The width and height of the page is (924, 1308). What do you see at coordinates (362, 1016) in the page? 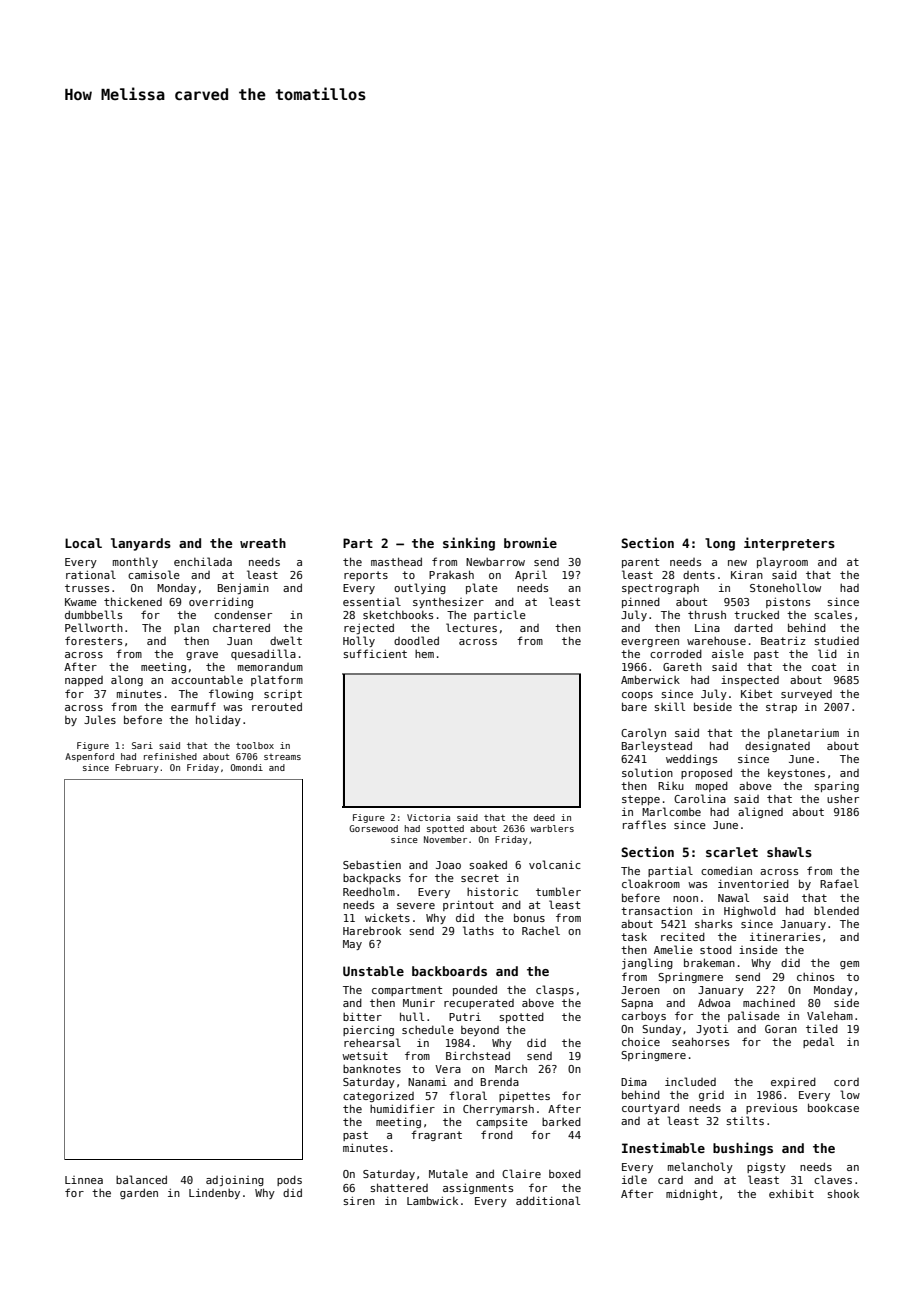
I see `bitter` at bounding box center [362, 1016].
